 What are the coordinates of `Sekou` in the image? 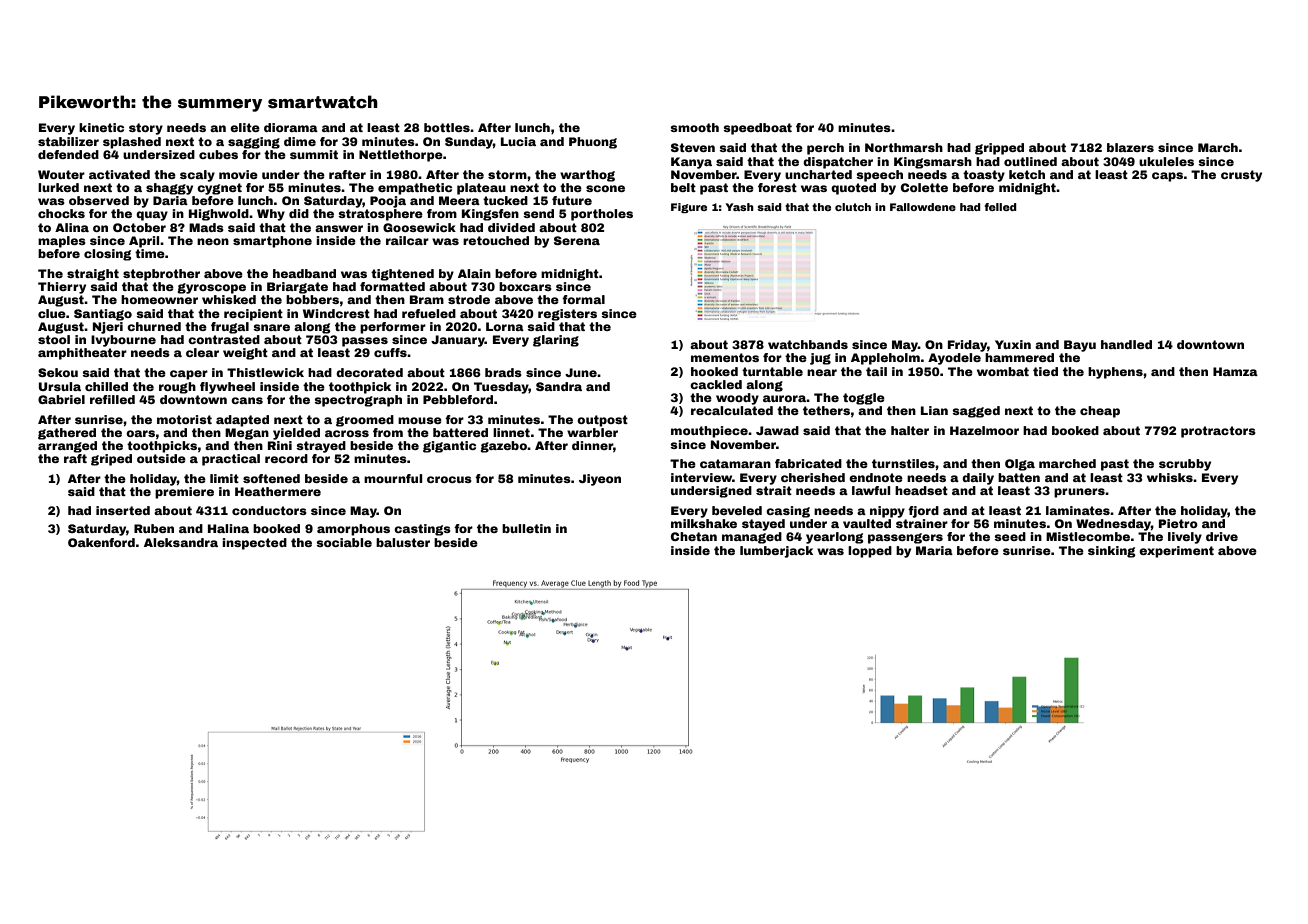 It's located at (58, 372).
